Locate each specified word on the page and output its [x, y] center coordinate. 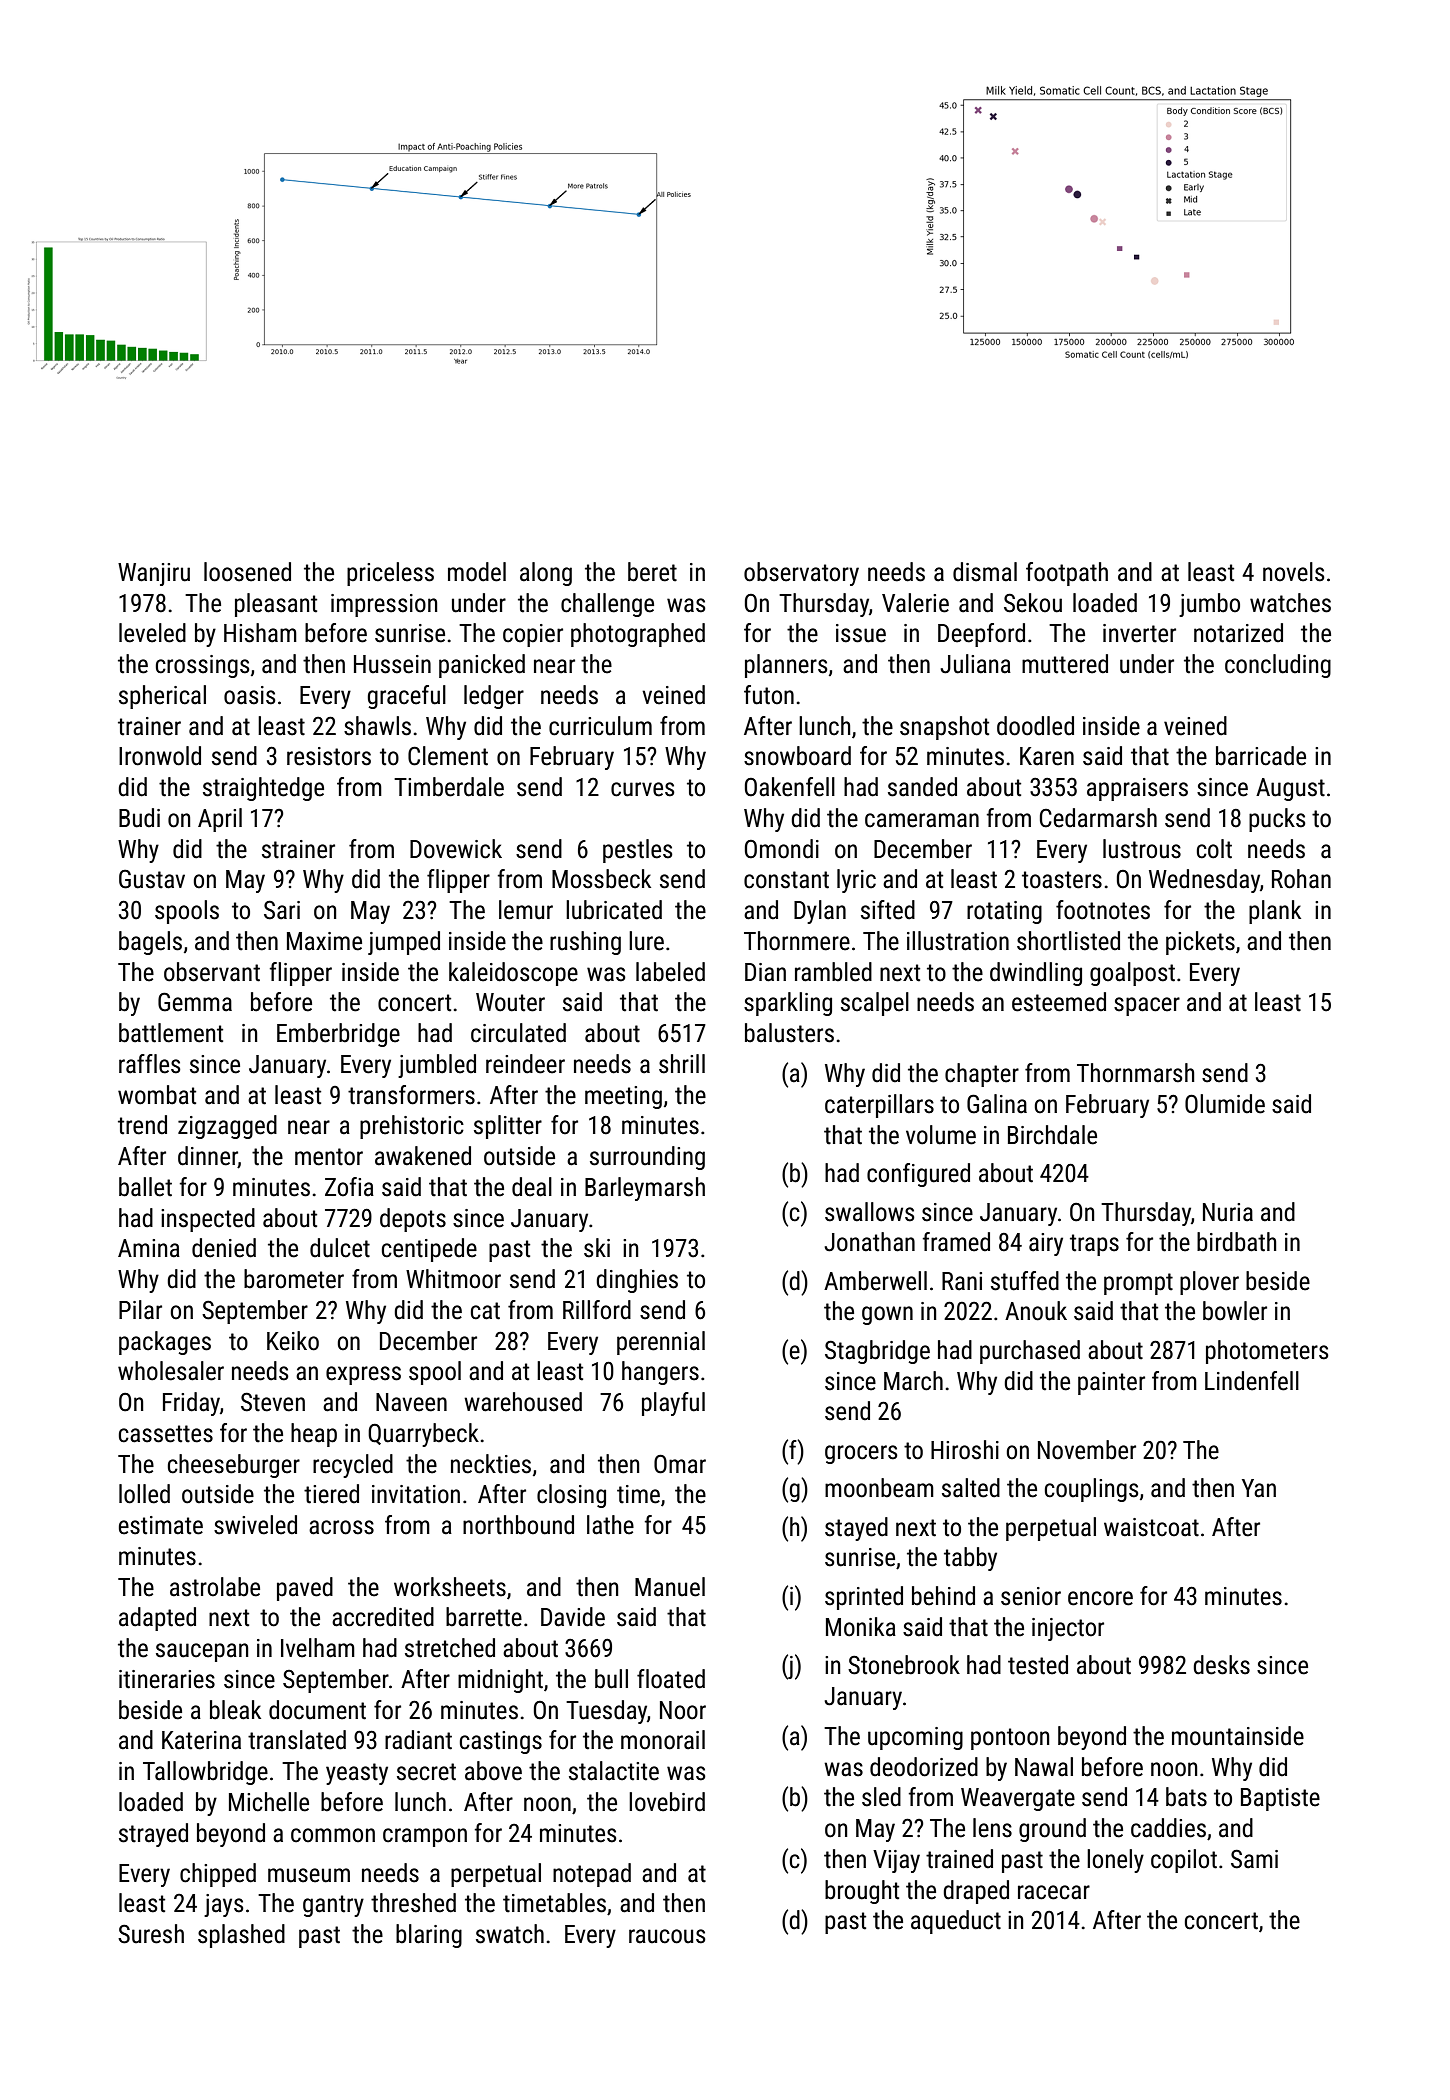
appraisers [1137, 789]
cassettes [166, 1434]
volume [941, 1135]
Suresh [151, 1934]
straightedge [263, 789]
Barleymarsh [645, 1189]
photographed [638, 635]
